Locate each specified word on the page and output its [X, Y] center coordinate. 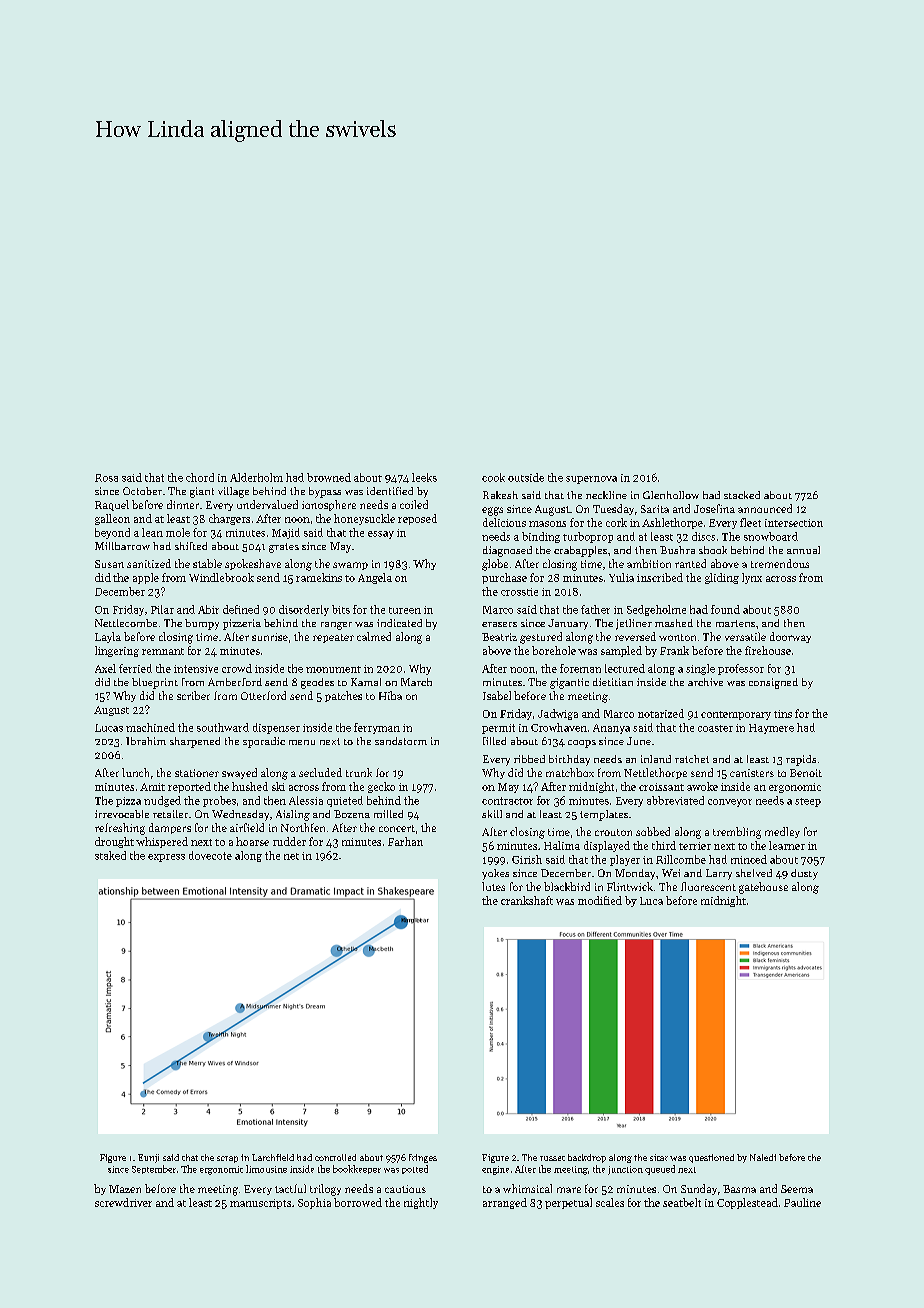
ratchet [692, 759]
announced [765, 508]
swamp [350, 566]
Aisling [293, 815]
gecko [381, 787]
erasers [499, 624]
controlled [335, 1157]
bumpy [202, 624]
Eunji [148, 1158]
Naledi [763, 1157]
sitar [659, 1157]
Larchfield [273, 1157]
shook [713, 550]
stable [207, 563]
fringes [423, 1158]
